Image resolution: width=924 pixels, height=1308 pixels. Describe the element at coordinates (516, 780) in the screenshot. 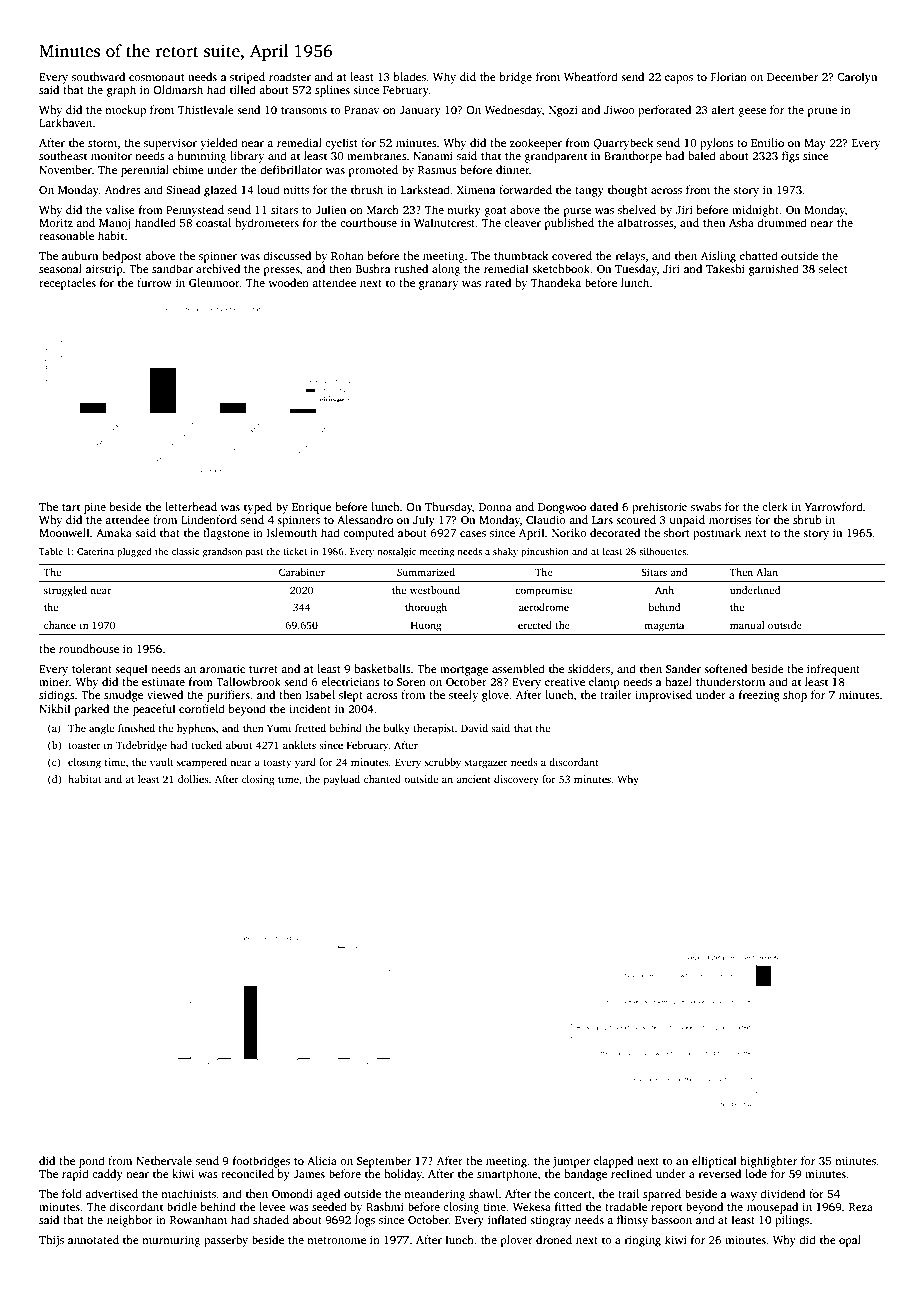

I see `discovery` at that location.
